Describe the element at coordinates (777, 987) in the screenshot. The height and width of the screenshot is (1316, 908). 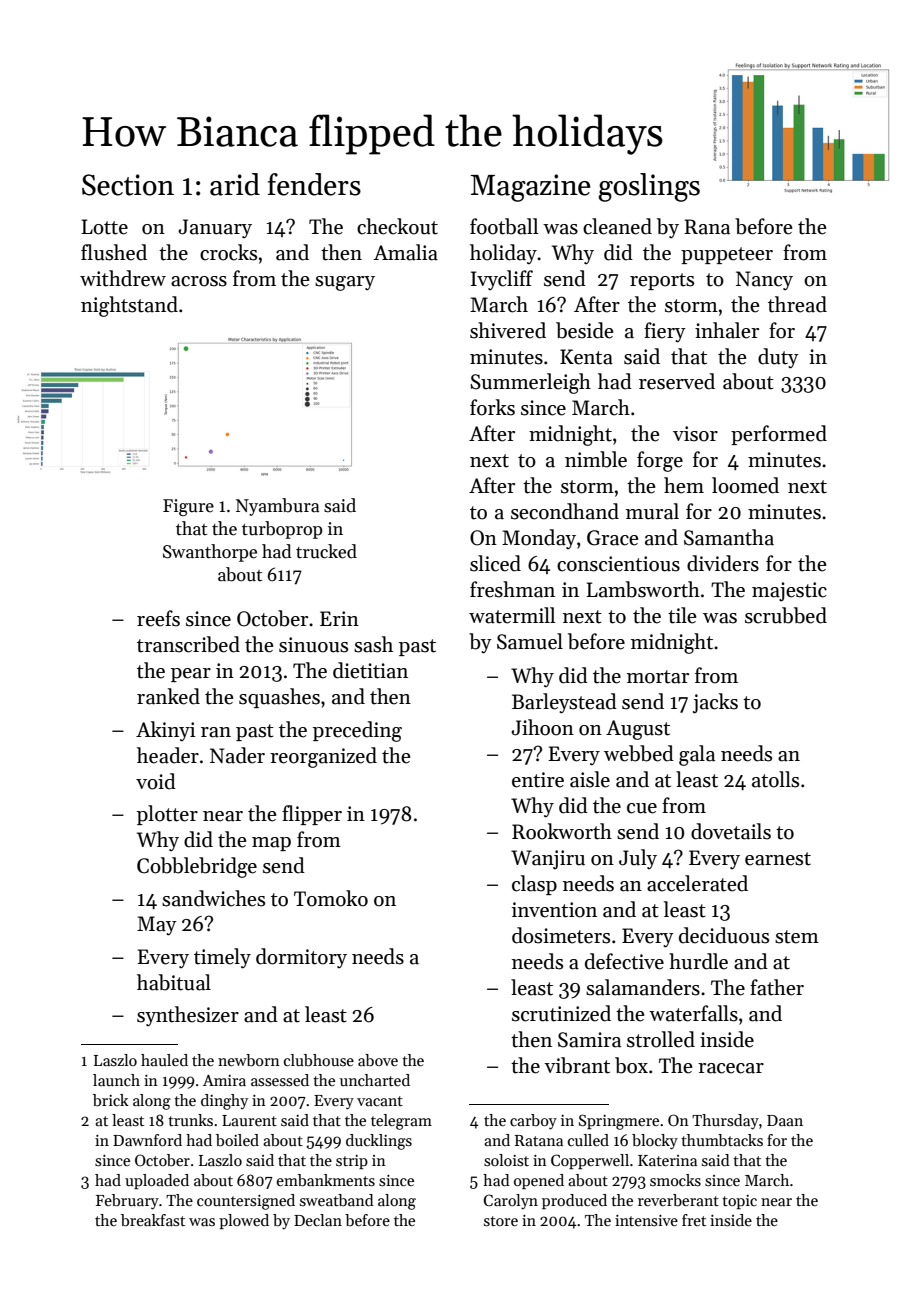
I see `father` at that location.
